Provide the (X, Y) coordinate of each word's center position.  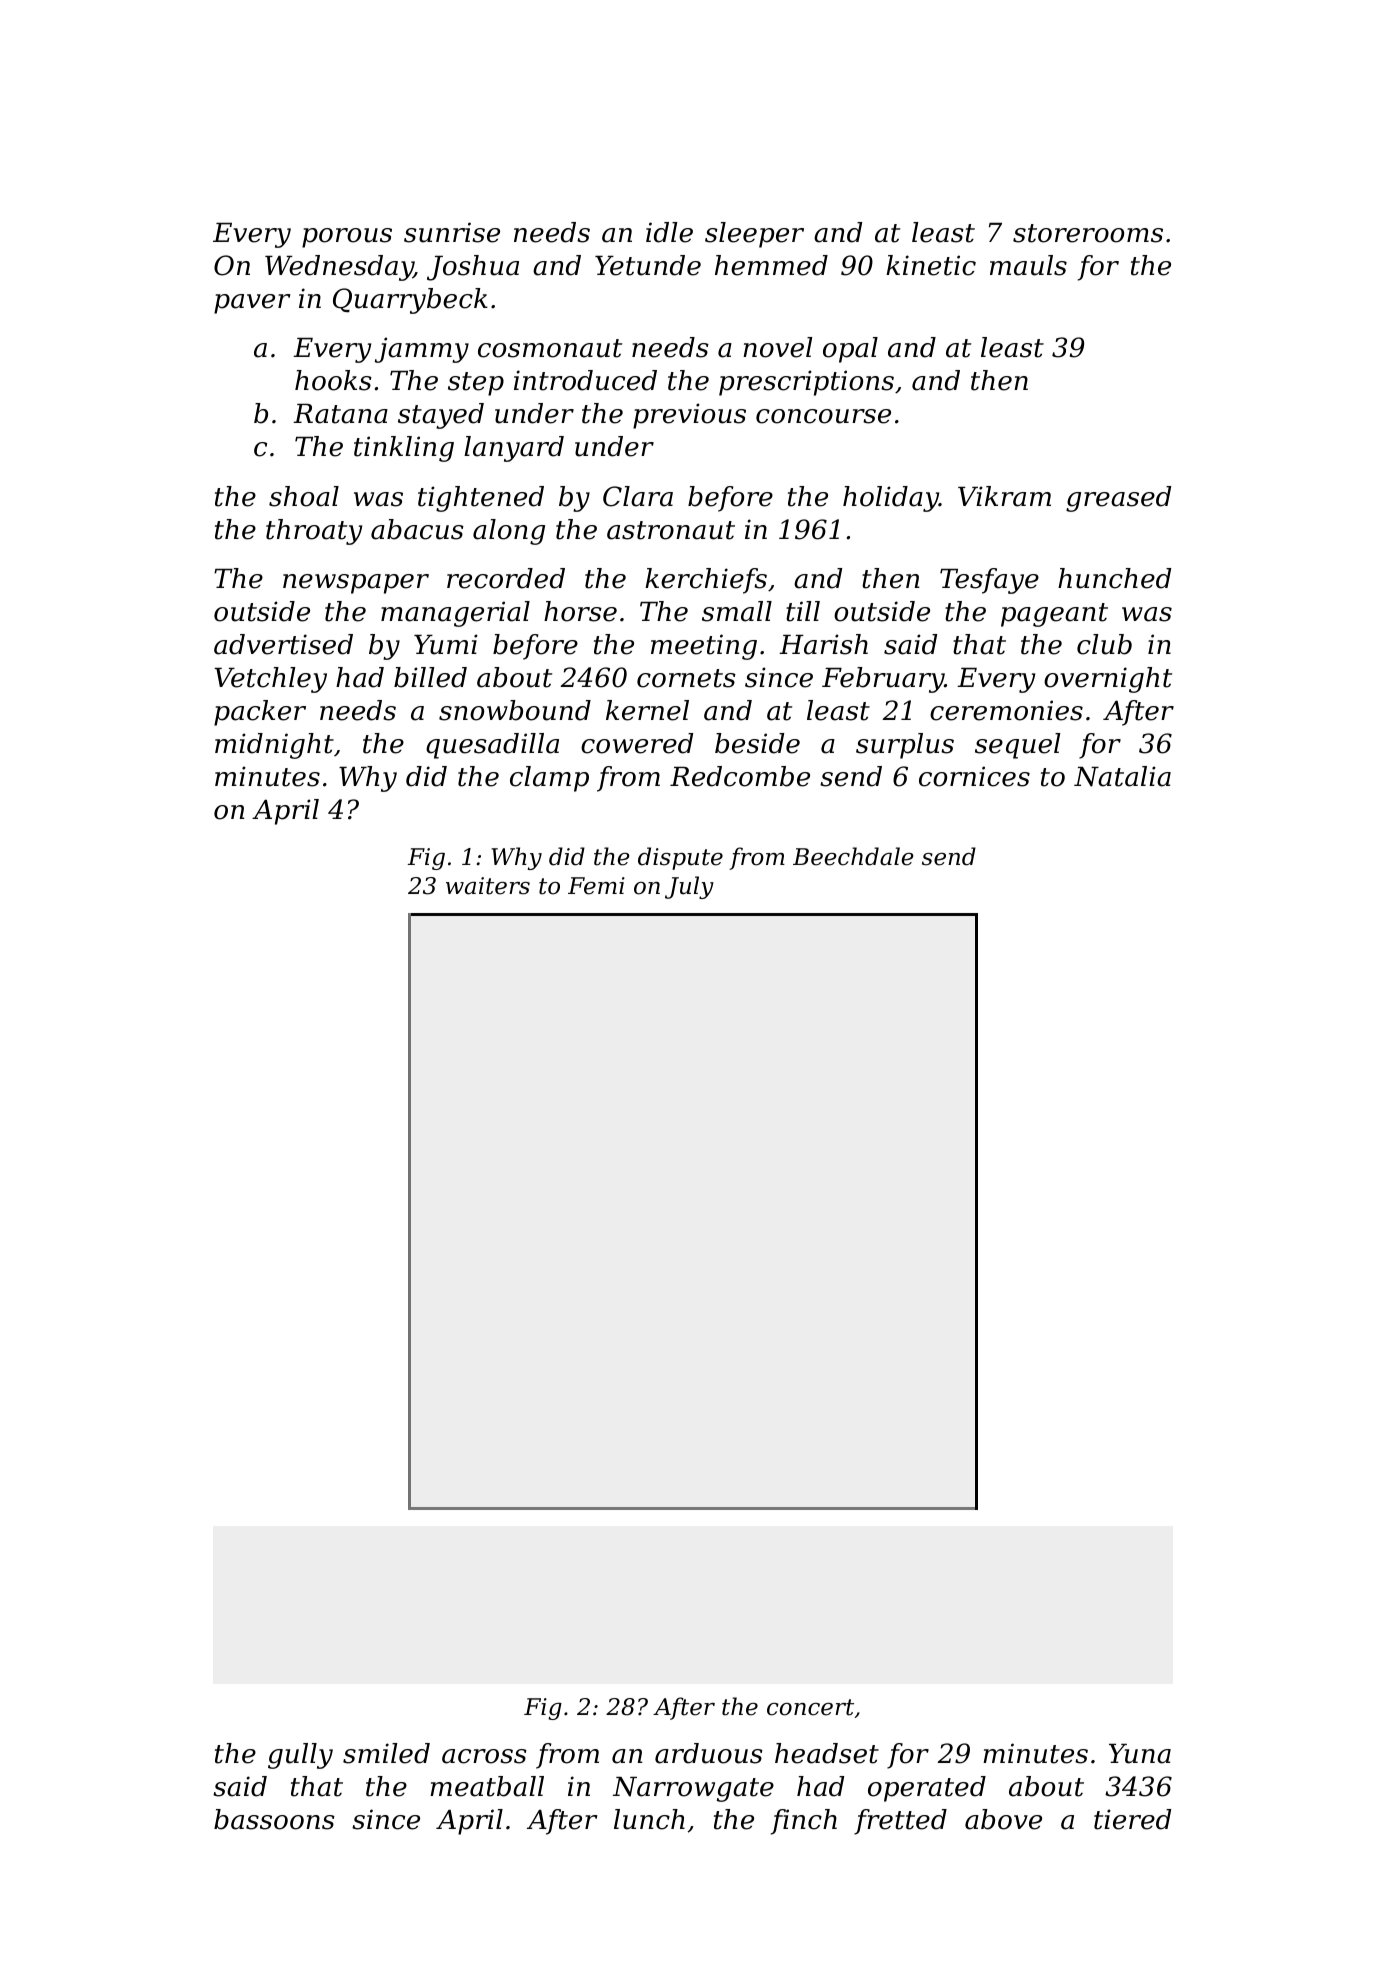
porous (347, 238)
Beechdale (853, 856)
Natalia (1122, 776)
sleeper (754, 235)
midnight (274, 746)
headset (827, 1753)
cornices (974, 776)
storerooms (1088, 233)
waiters (488, 886)
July (689, 887)
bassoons (274, 1819)
